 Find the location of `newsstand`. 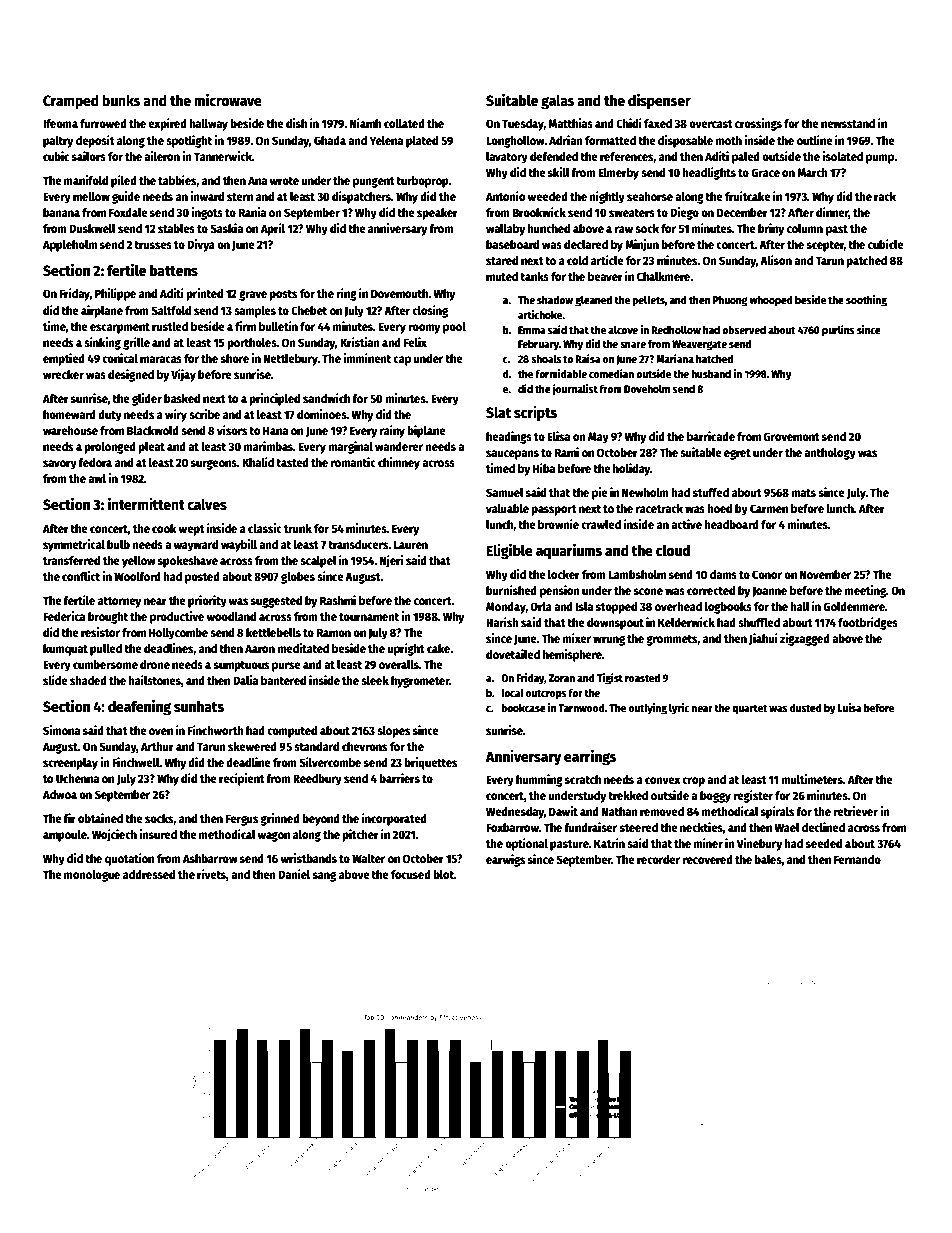

newsstand is located at coordinates (848, 123).
